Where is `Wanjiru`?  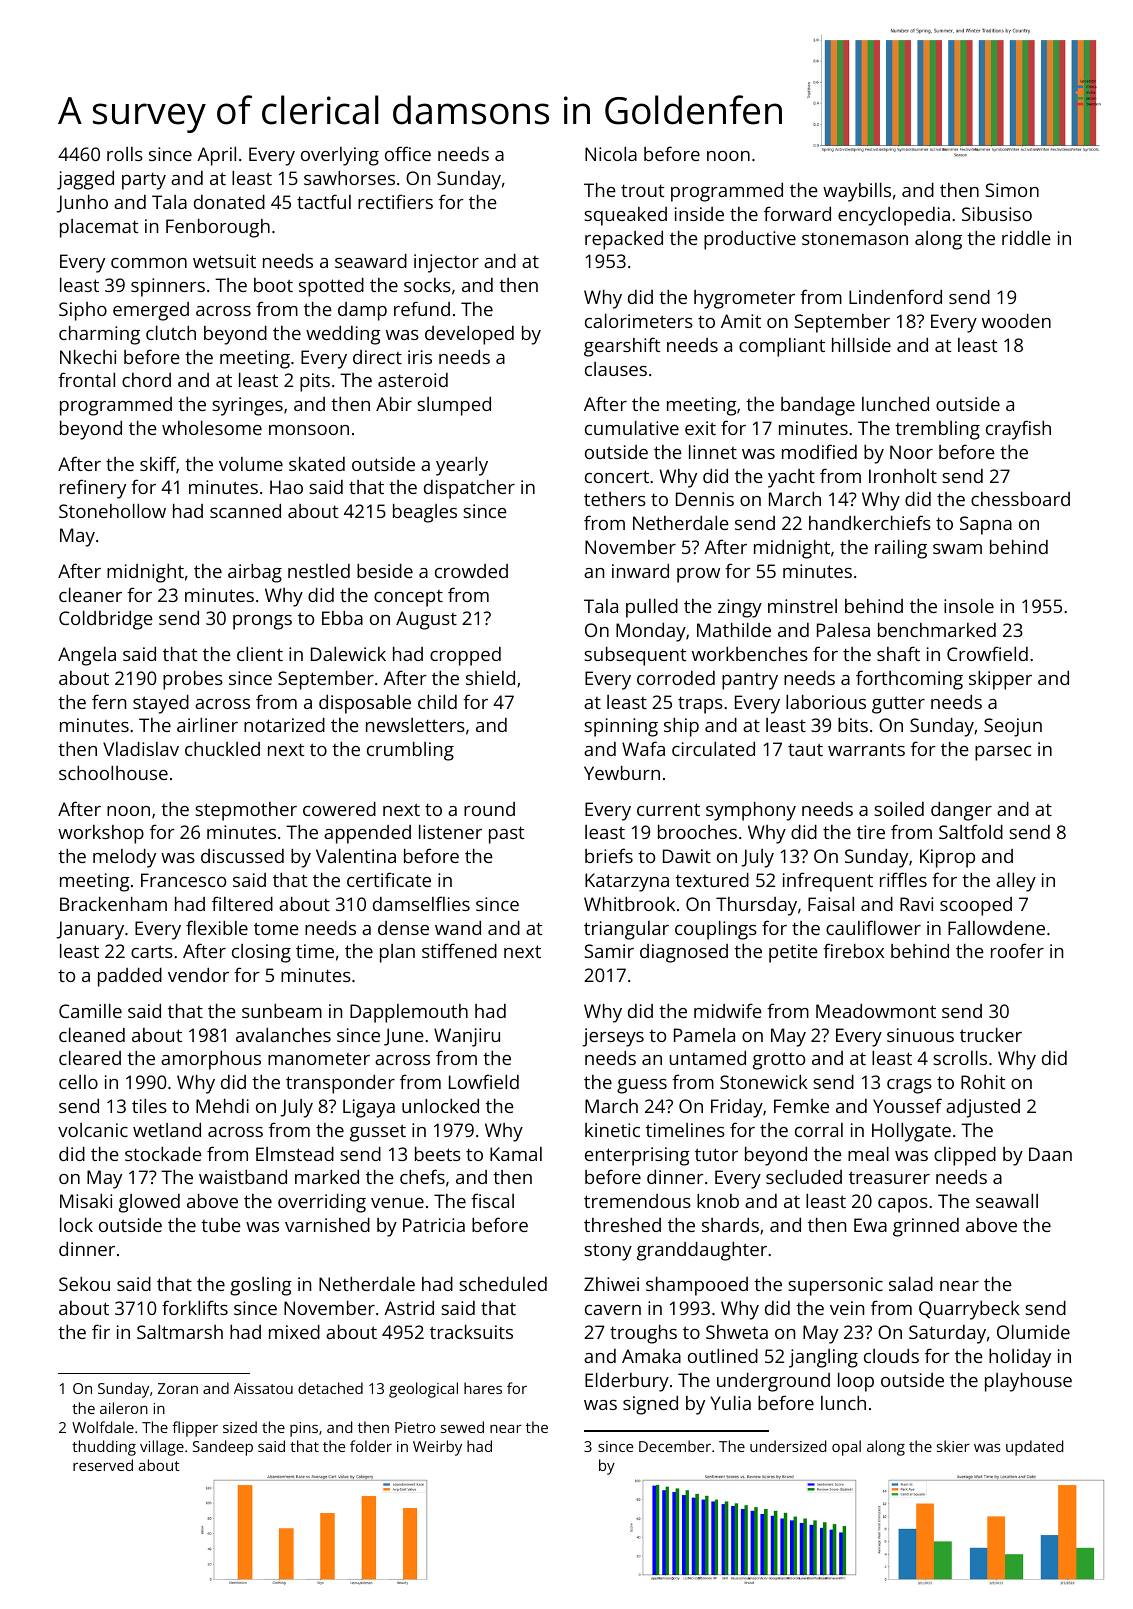
Wanjiru is located at coordinates (467, 1037).
